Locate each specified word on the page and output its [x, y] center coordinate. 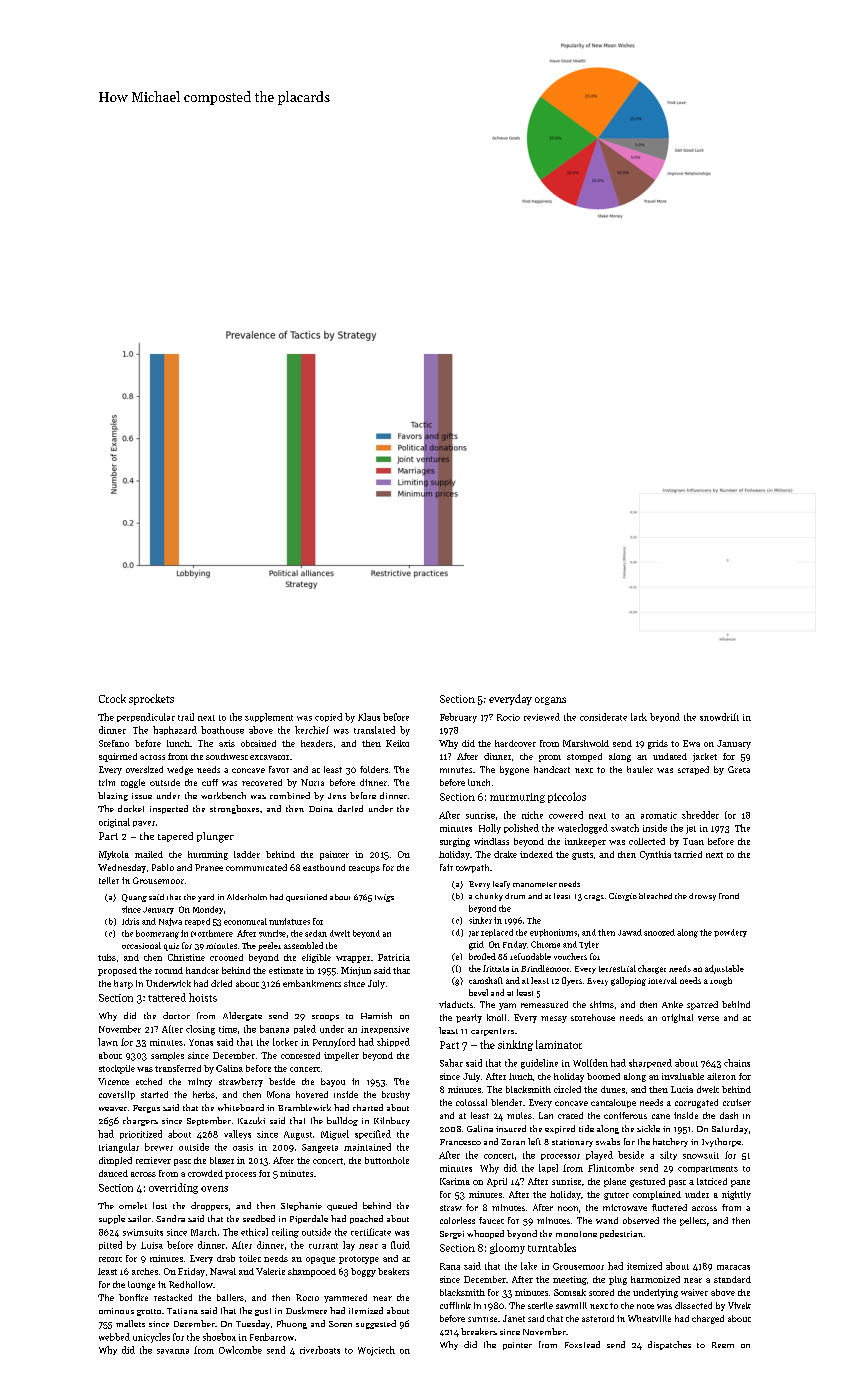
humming [208, 855]
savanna [173, 1351]
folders [374, 769]
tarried [688, 854]
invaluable [683, 1076]
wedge [180, 770]
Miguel [335, 1135]
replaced [497, 933]
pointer [517, 1346]
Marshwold [586, 743]
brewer [159, 1147]
